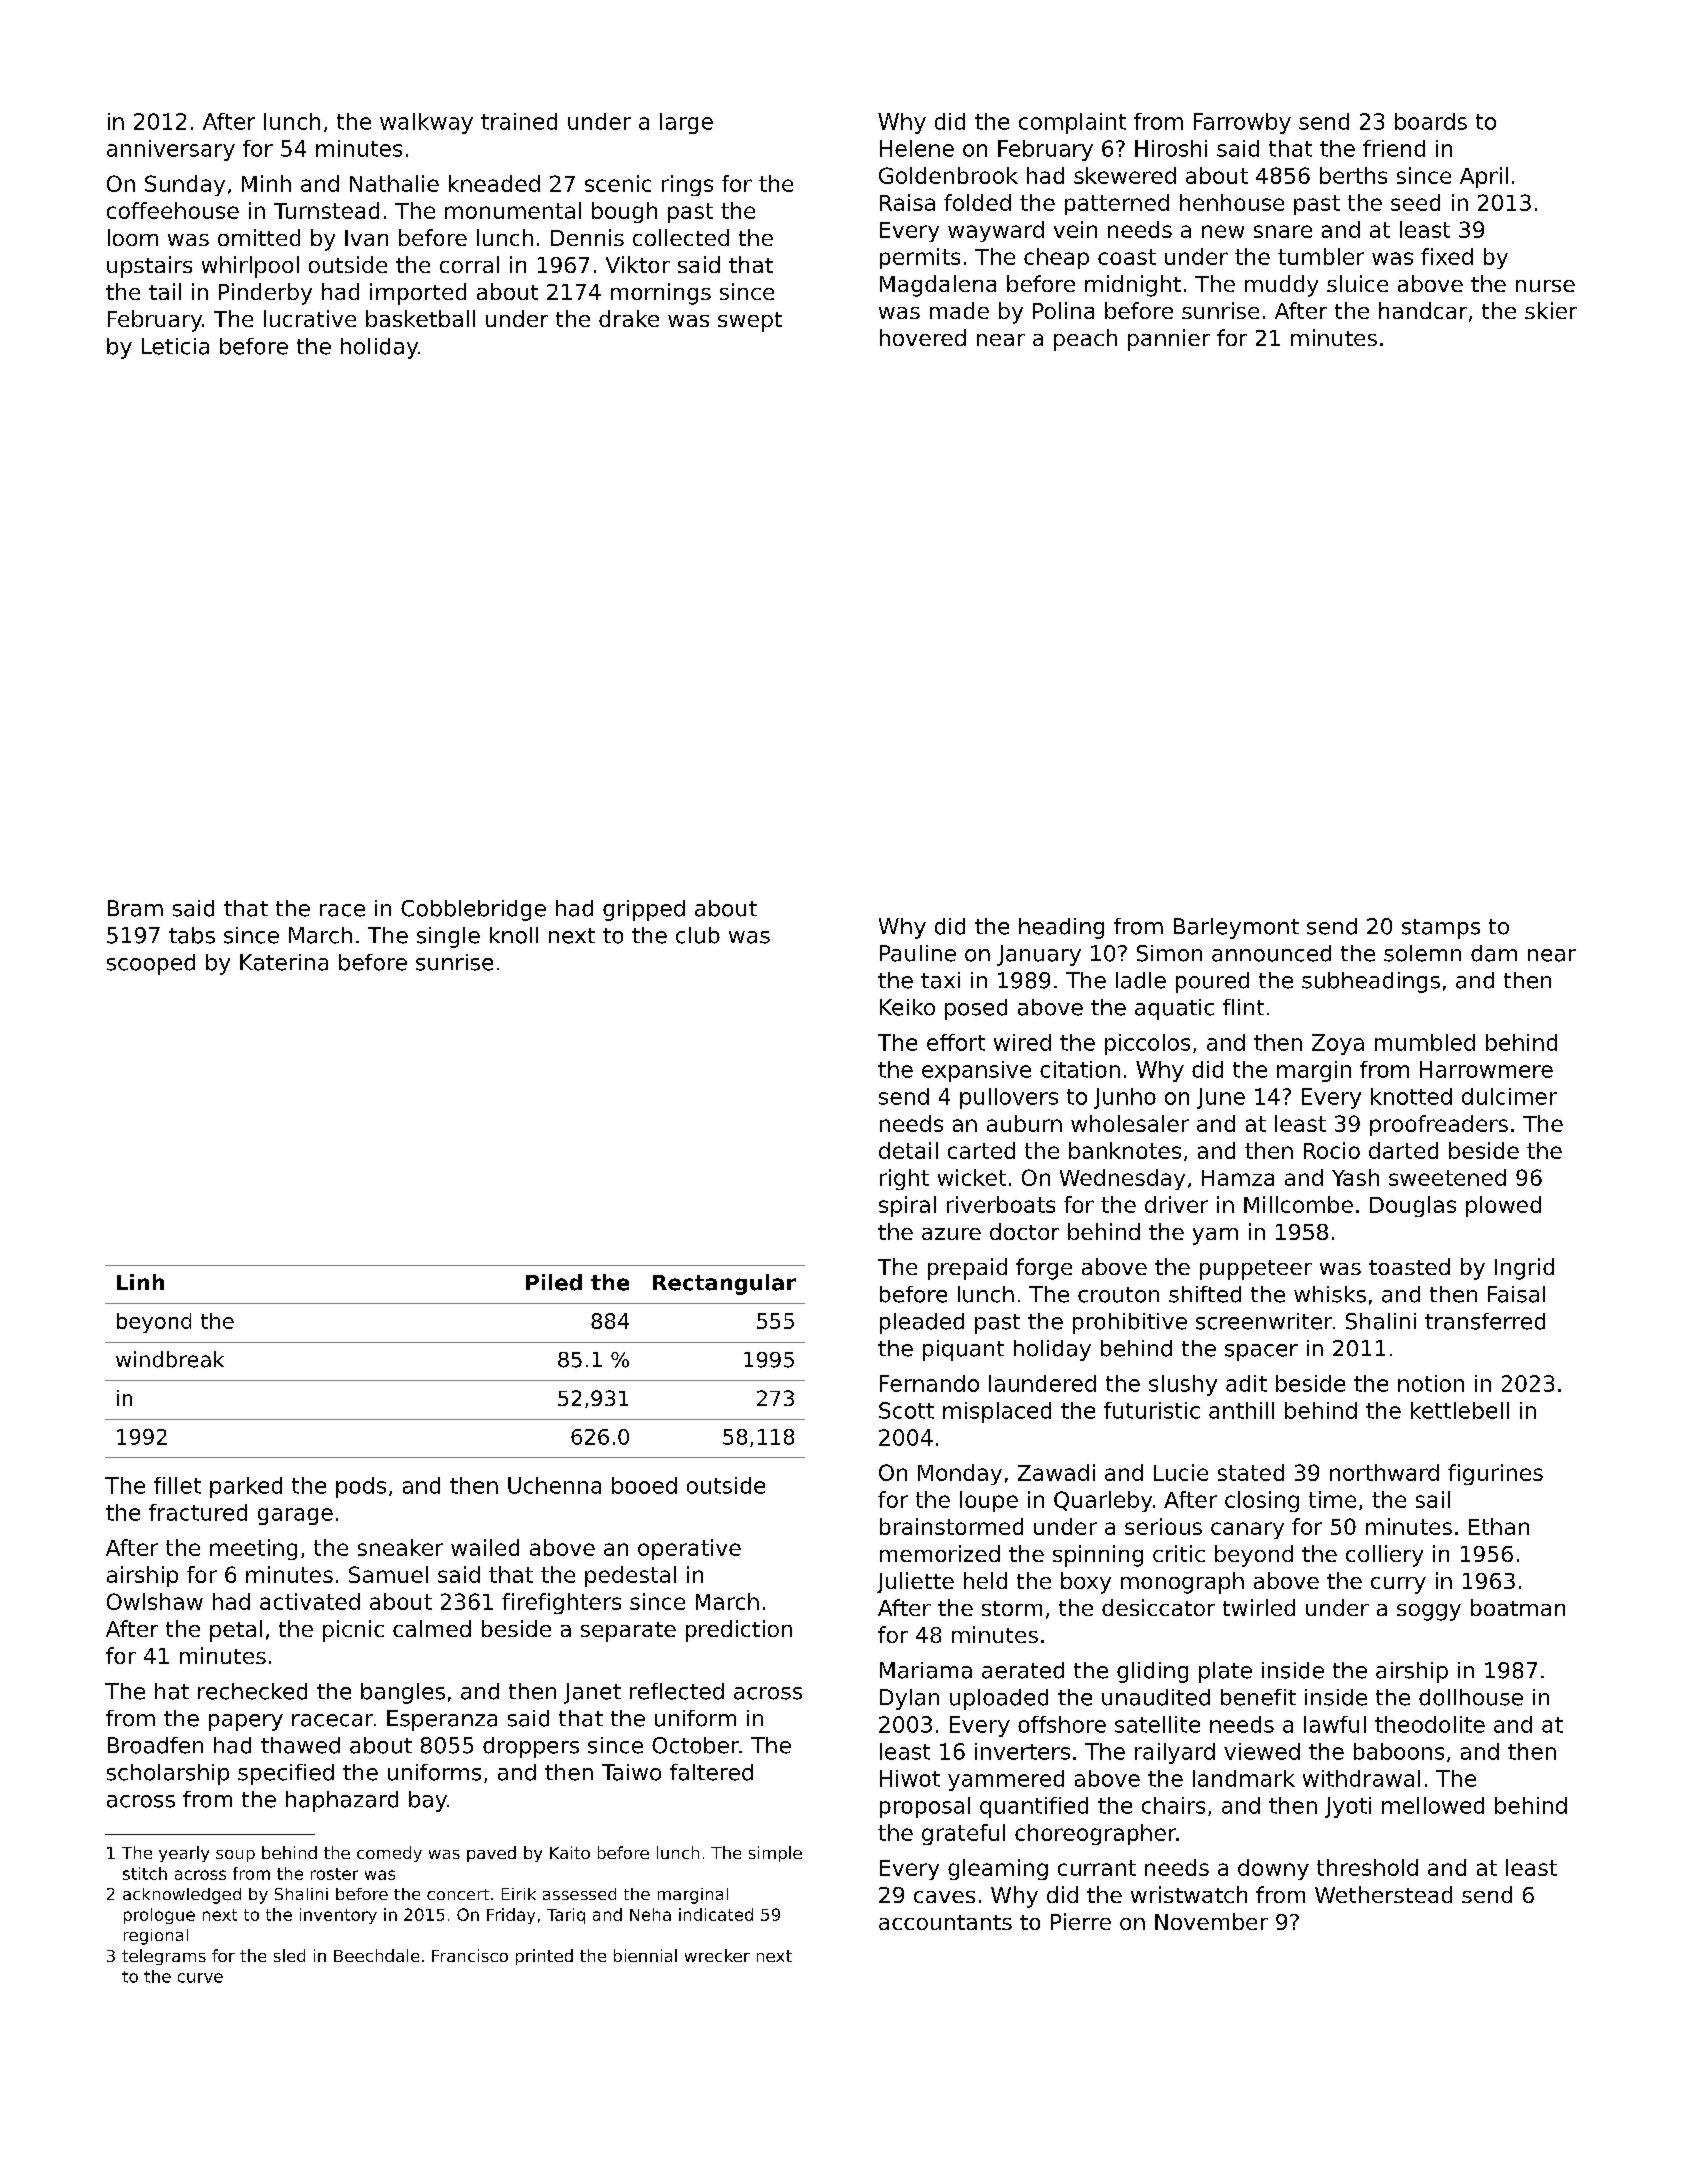 This image has height=2178, width=1683. What do you see at coordinates (1353, 175) in the image?
I see `berths` at bounding box center [1353, 175].
